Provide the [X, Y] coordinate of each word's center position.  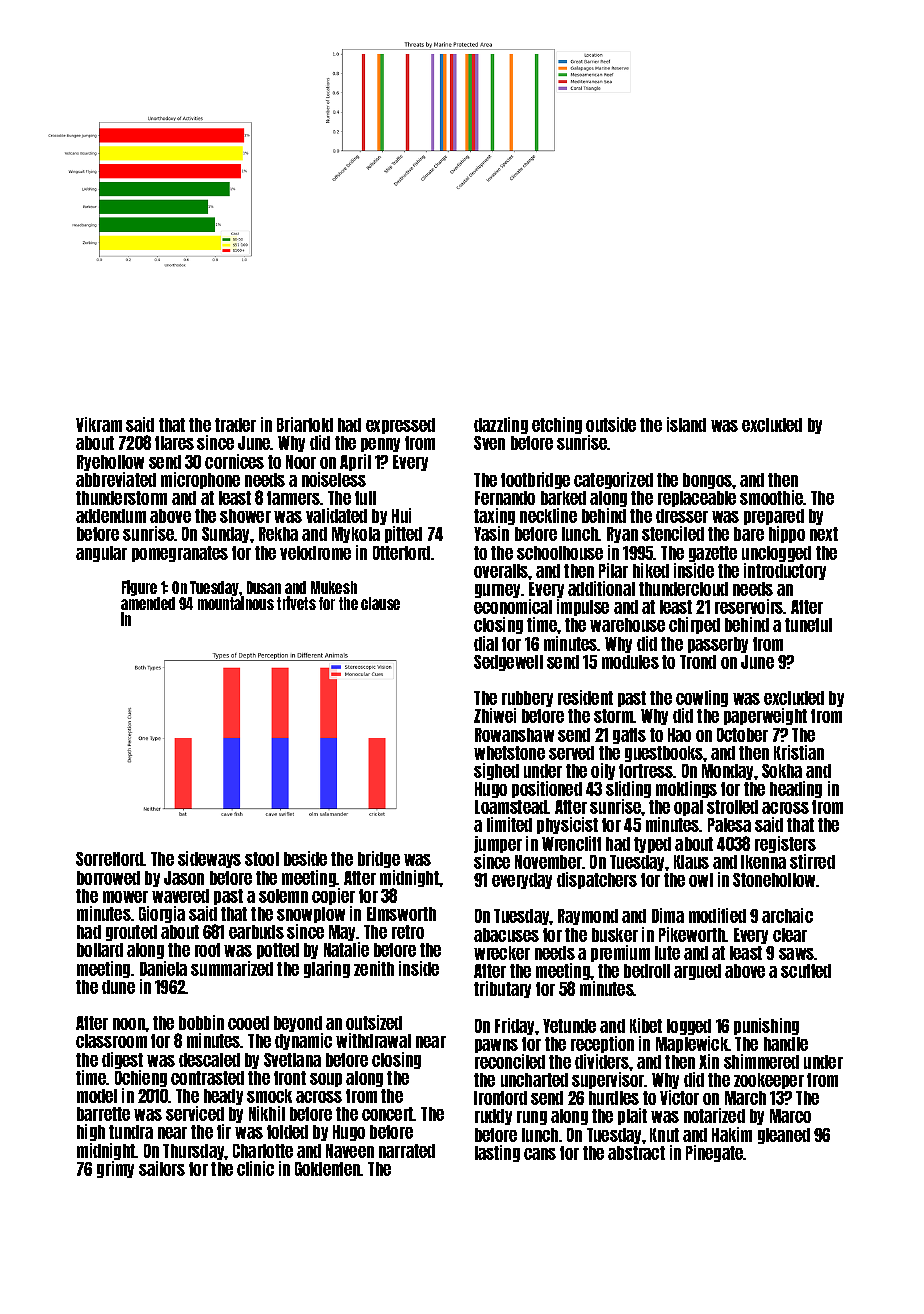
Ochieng [141, 1078]
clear [790, 935]
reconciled [510, 1061]
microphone [200, 480]
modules [630, 662]
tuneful [808, 625]
